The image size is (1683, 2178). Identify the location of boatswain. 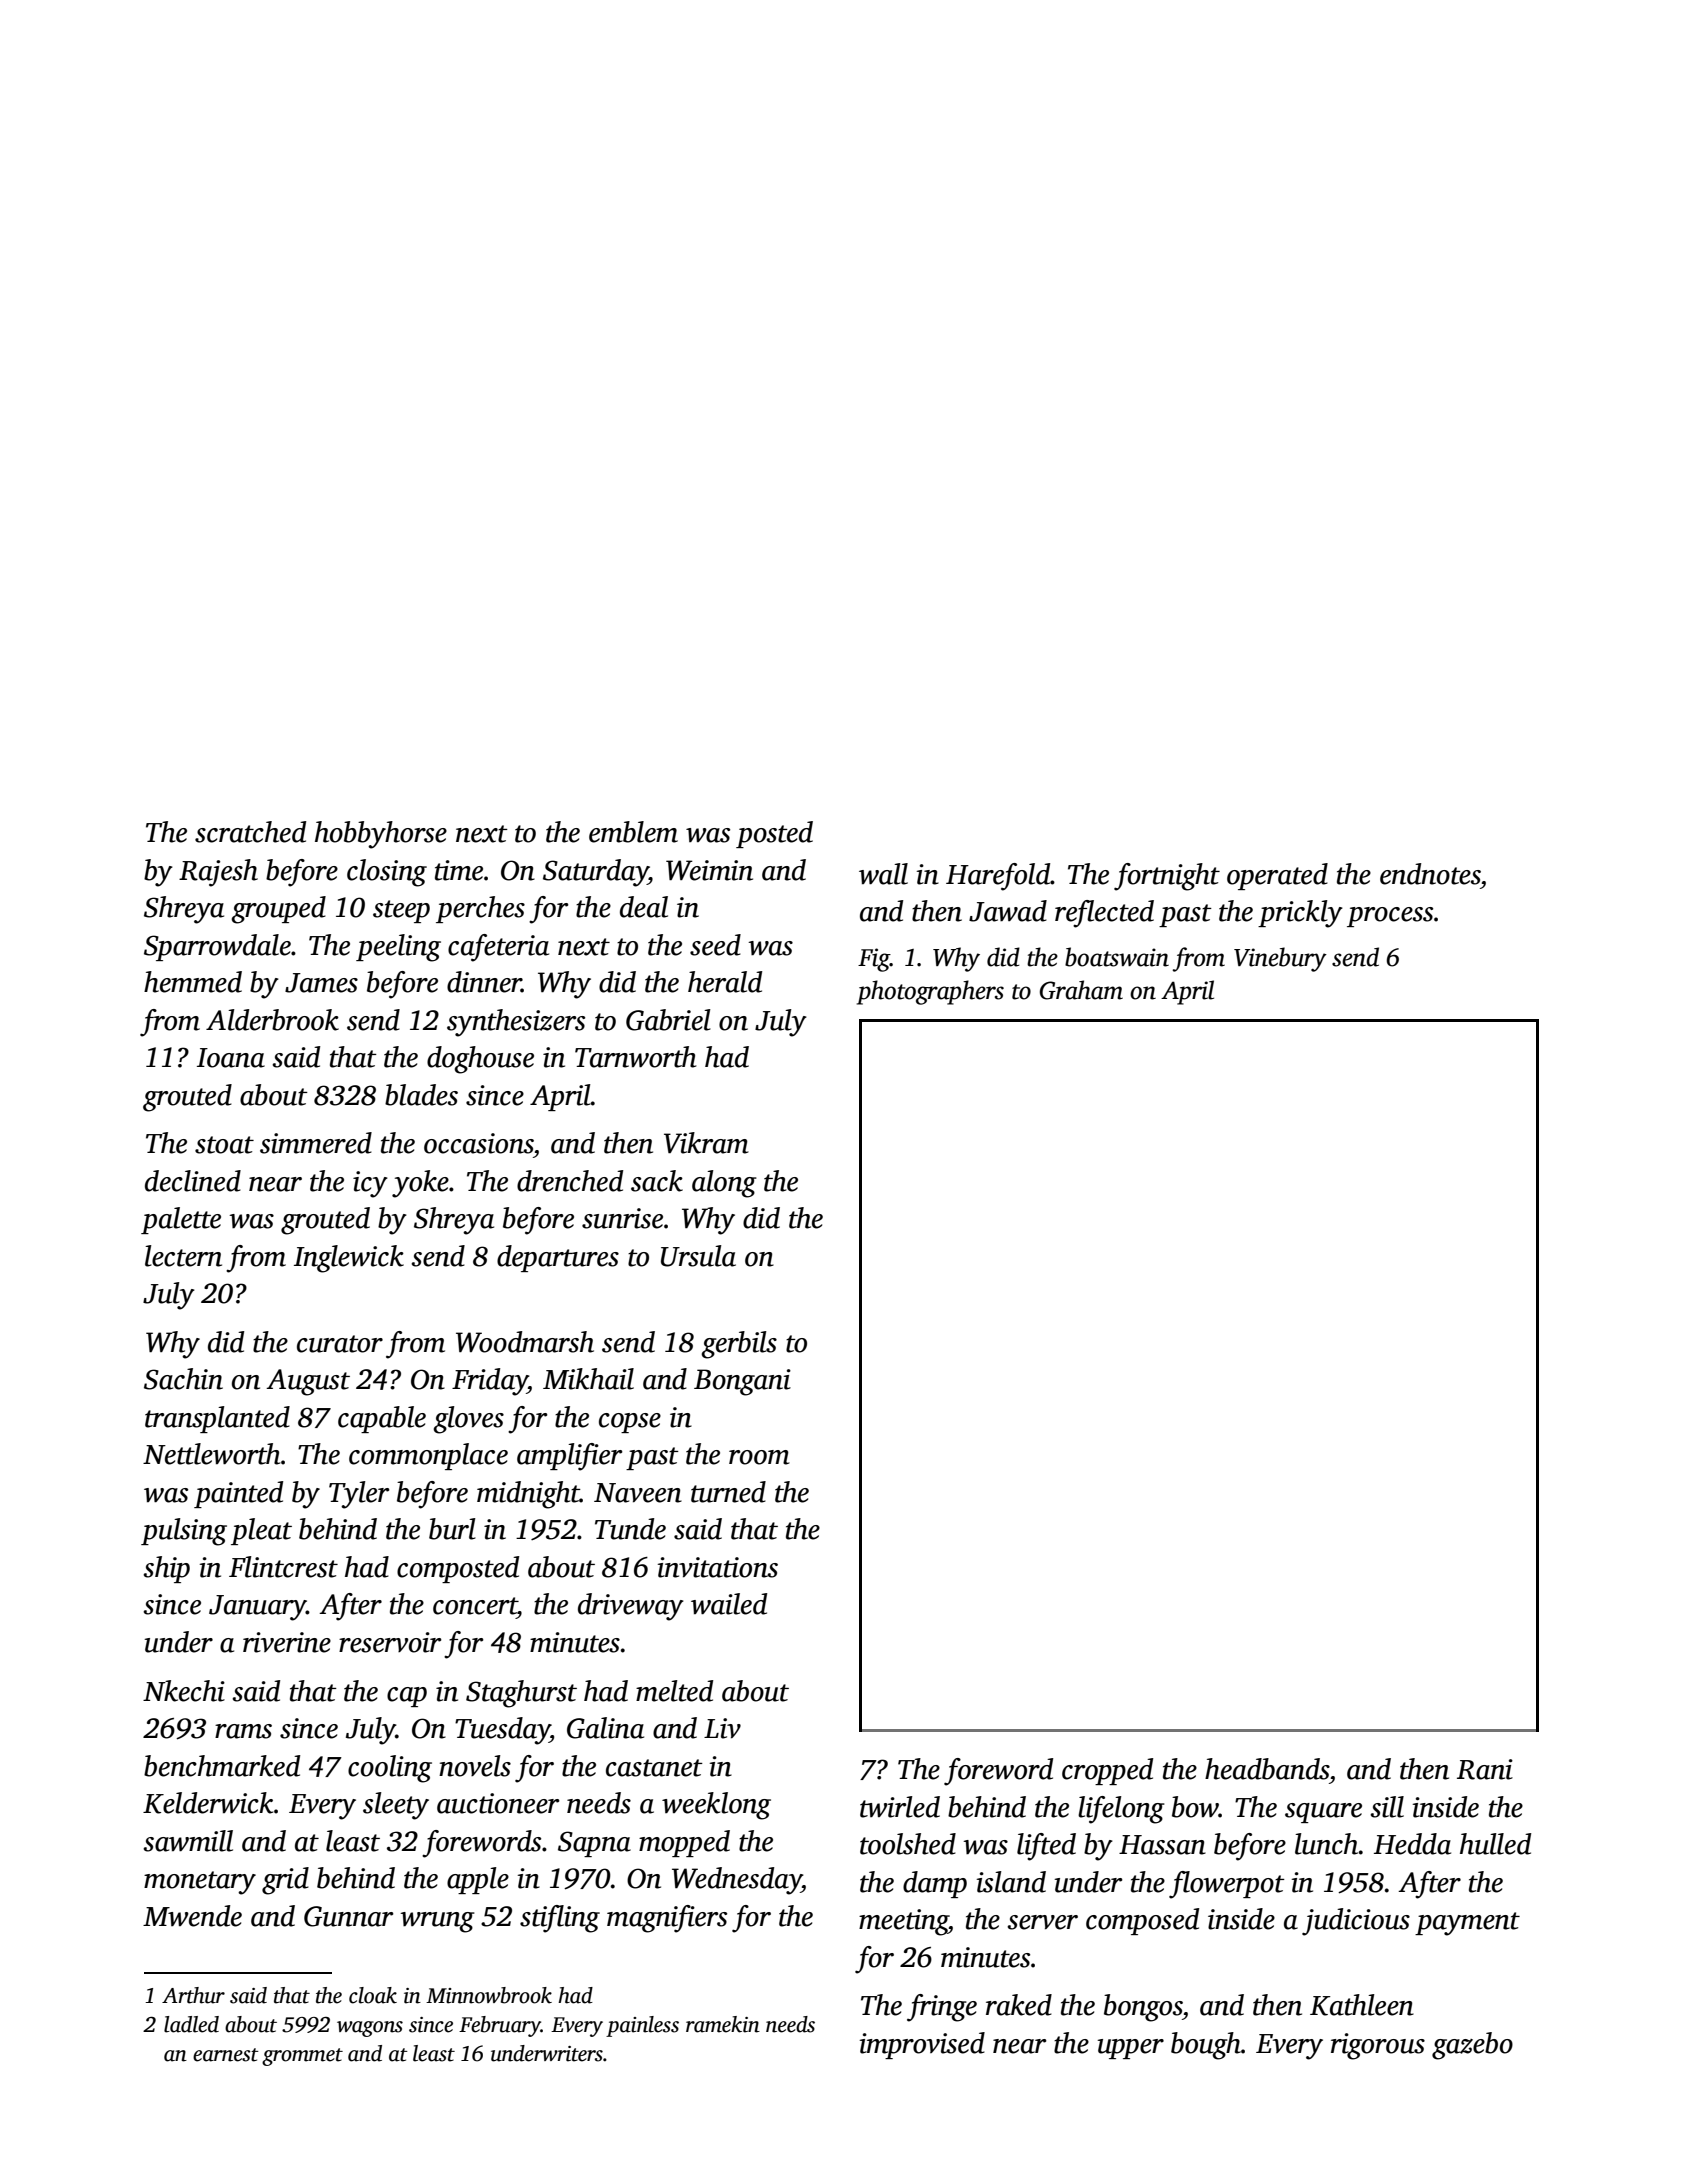
(1117, 957).
